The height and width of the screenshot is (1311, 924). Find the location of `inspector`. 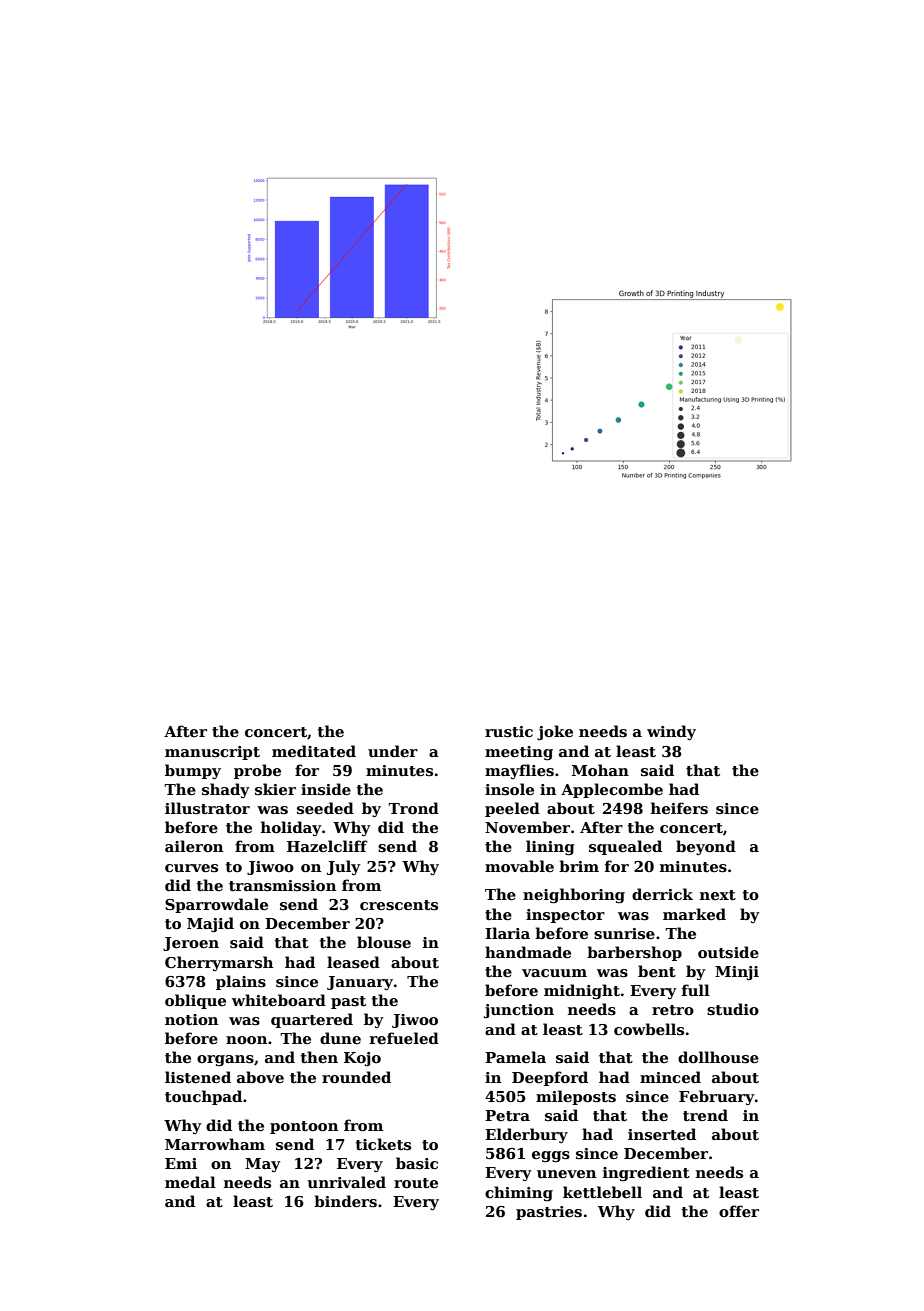

inspector is located at coordinates (565, 916).
